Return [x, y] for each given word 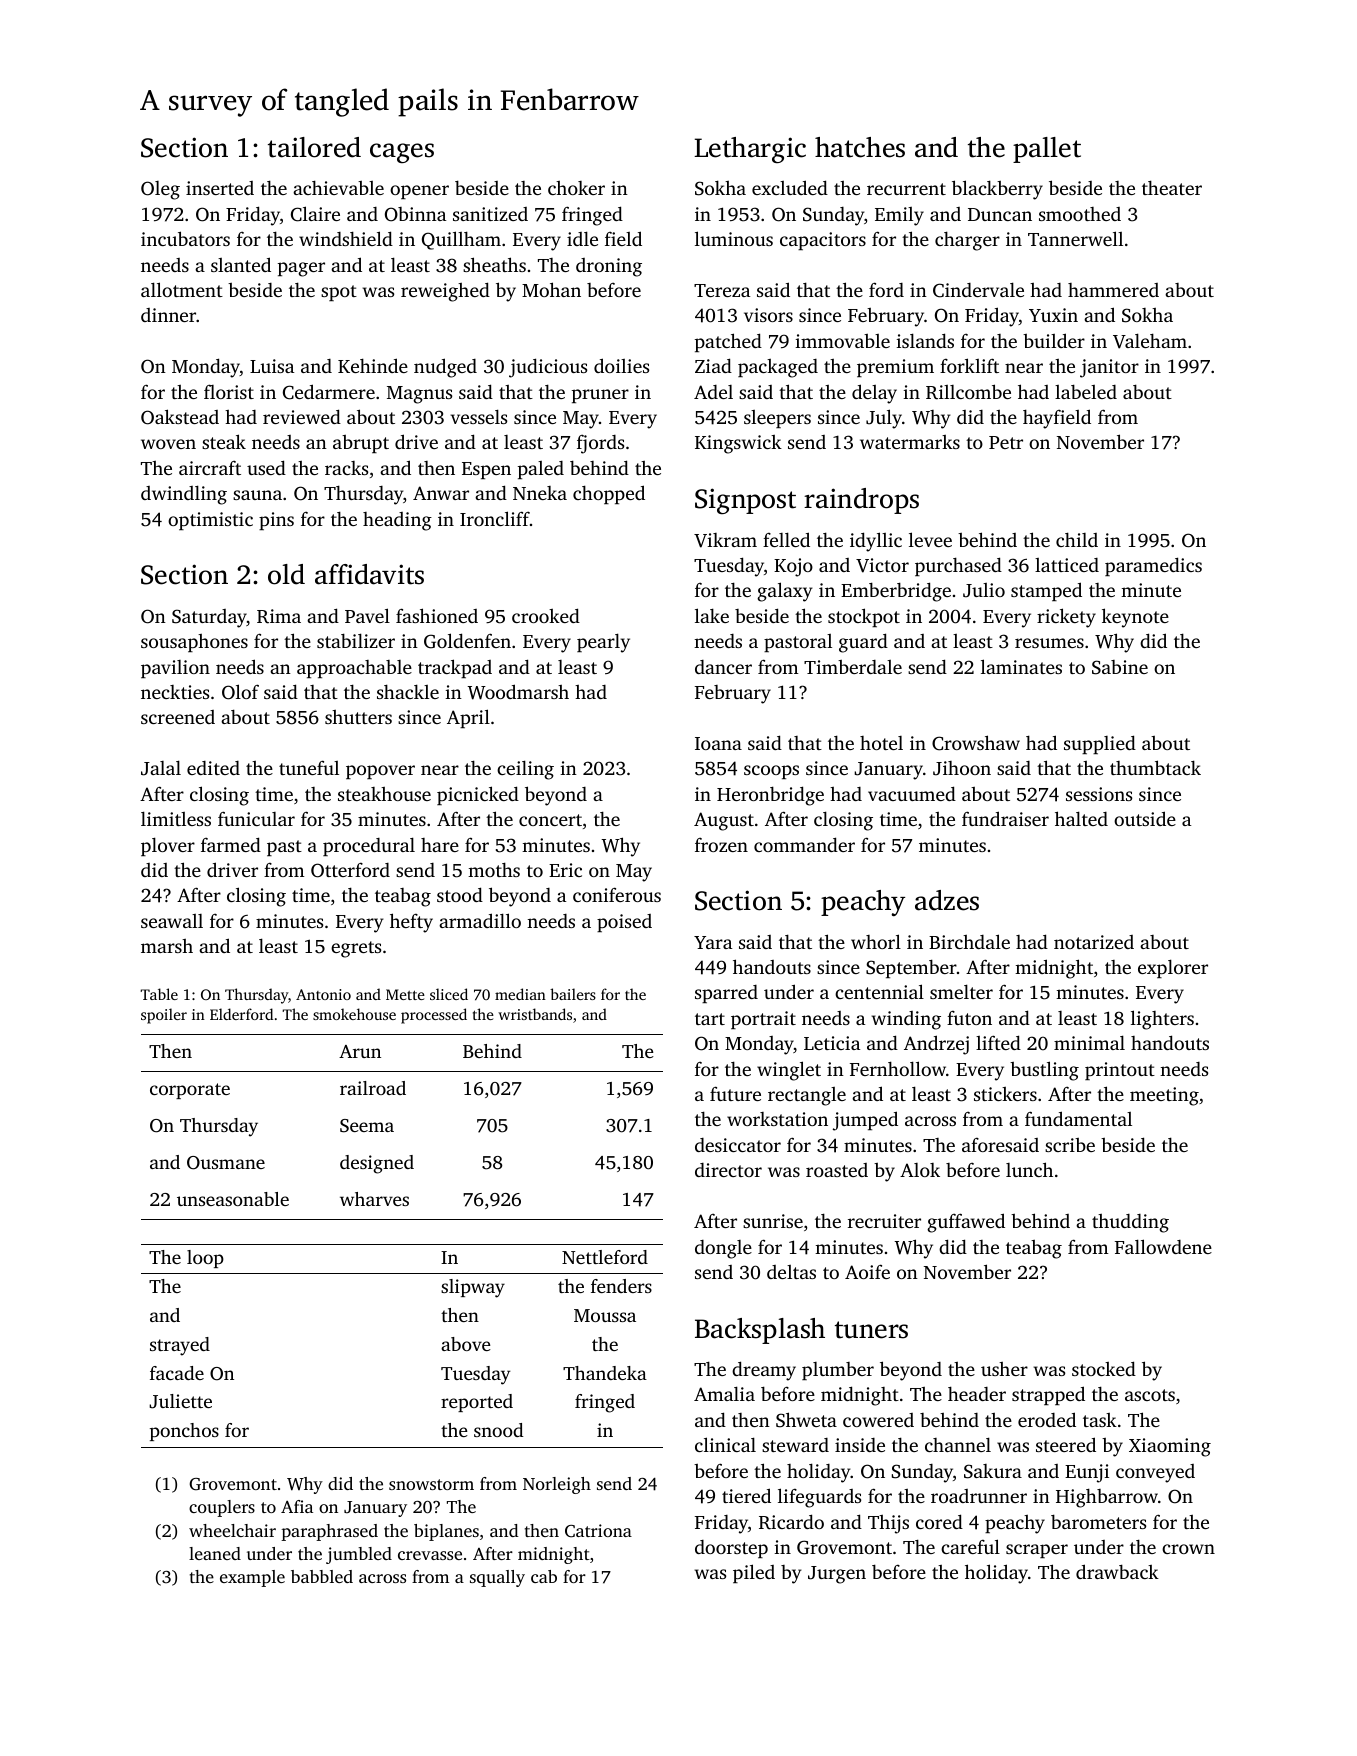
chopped [609, 494]
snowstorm [431, 1484]
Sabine [1120, 667]
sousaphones [194, 643]
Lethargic [750, 150]
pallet [1047, 150]
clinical [725, 1444]
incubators [185, 238]
